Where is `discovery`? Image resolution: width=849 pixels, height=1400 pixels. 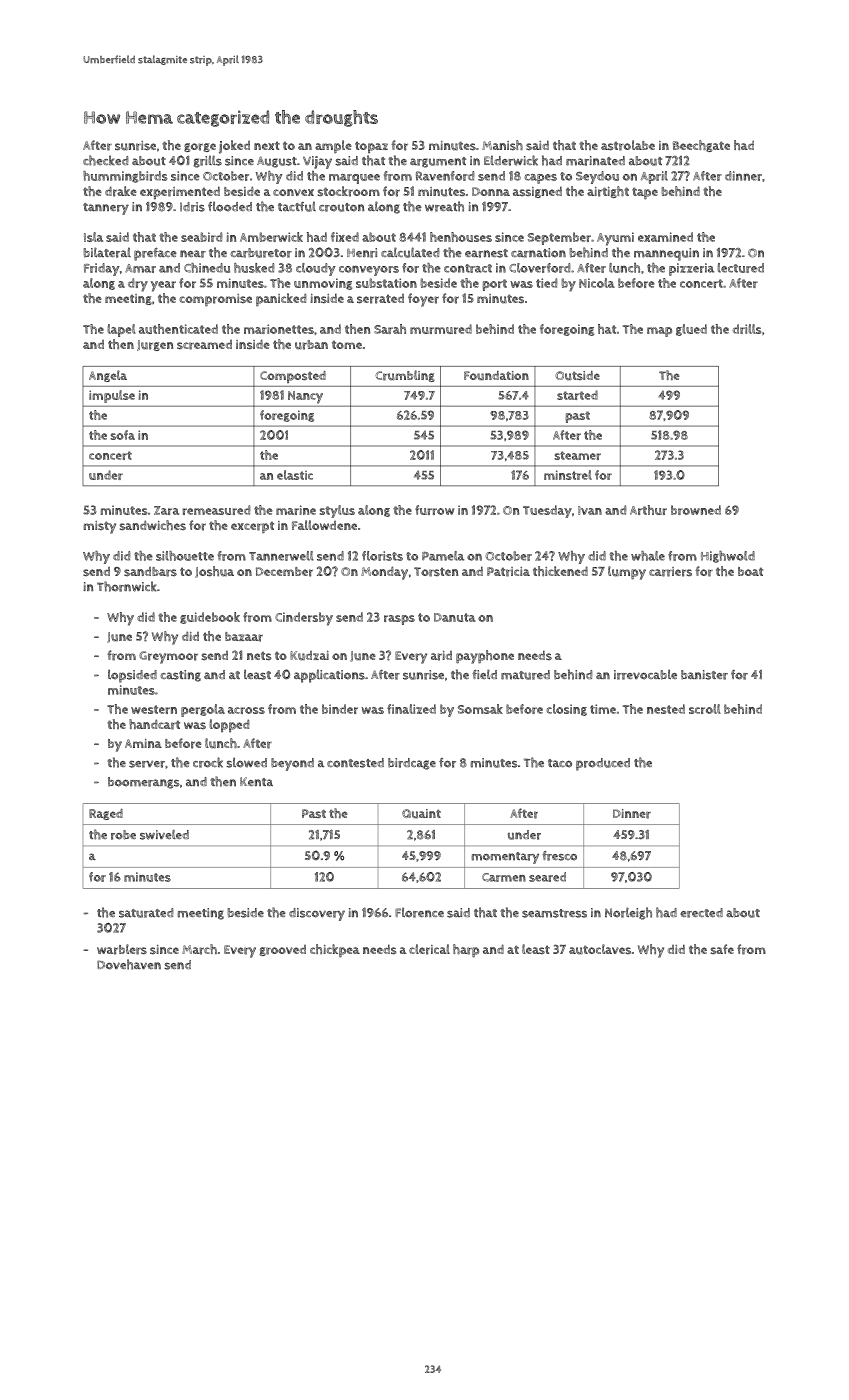
discovery is located at coordinates (317, 914).
